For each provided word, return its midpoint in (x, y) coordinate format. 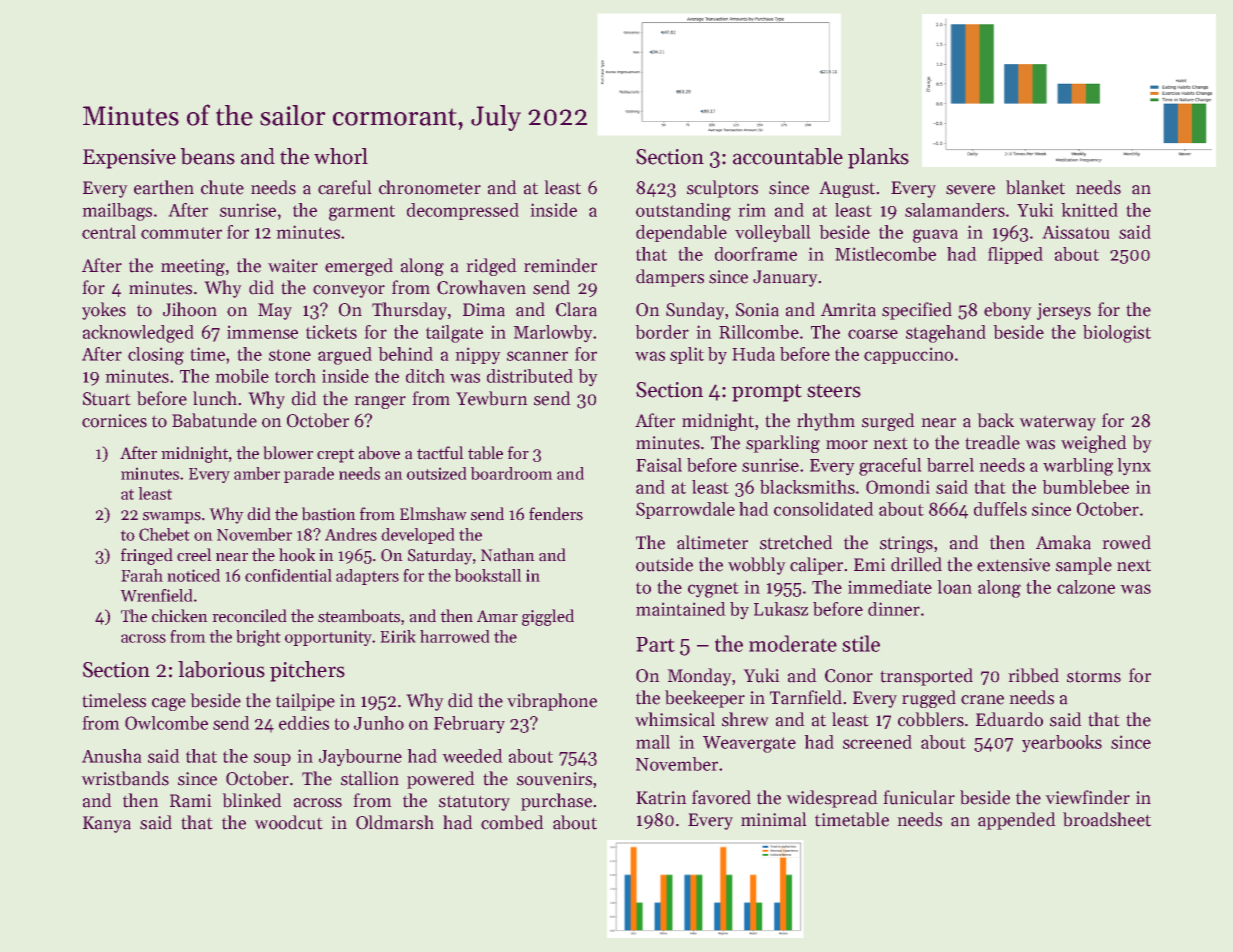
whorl (341, 156)
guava (935, 236)
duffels (1000, 509)
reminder (560, 265)
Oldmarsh (395, 822)
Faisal (659, 465)
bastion (329, 514)
